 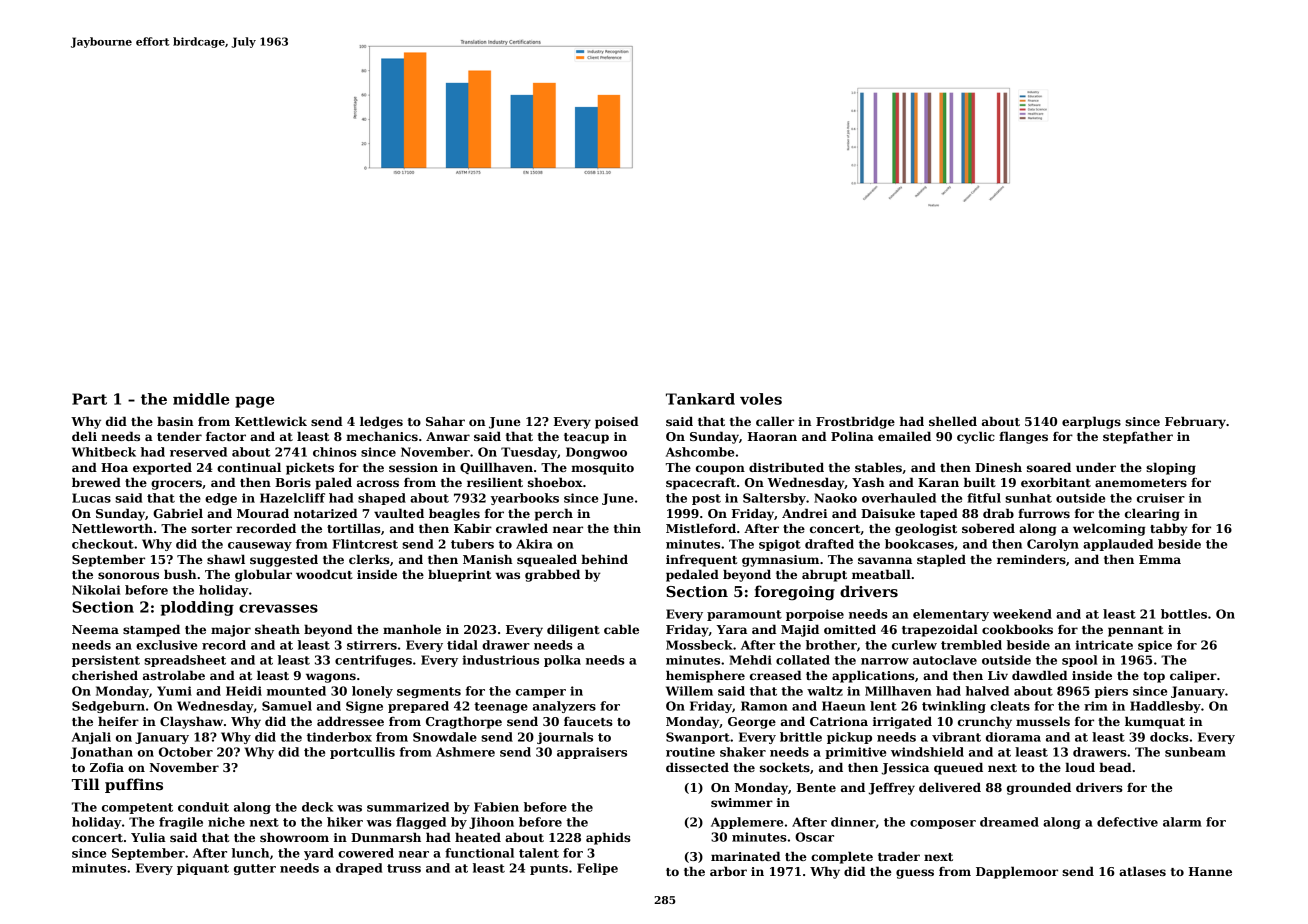 I want to click on analyzers, so click(x=564, y=707).
